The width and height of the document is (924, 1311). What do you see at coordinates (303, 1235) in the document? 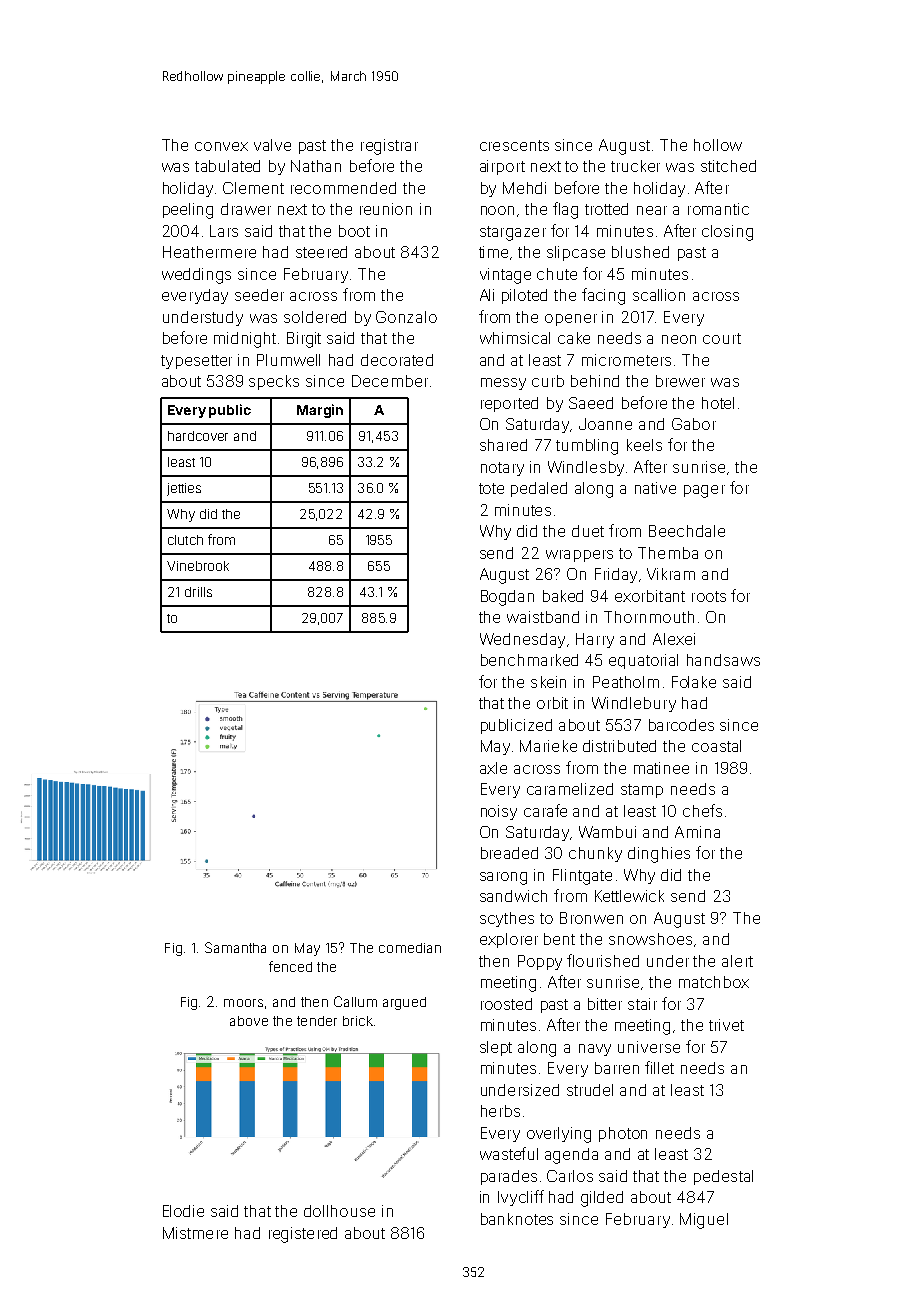
I see `registered` at bounding box center [303, 1235].
